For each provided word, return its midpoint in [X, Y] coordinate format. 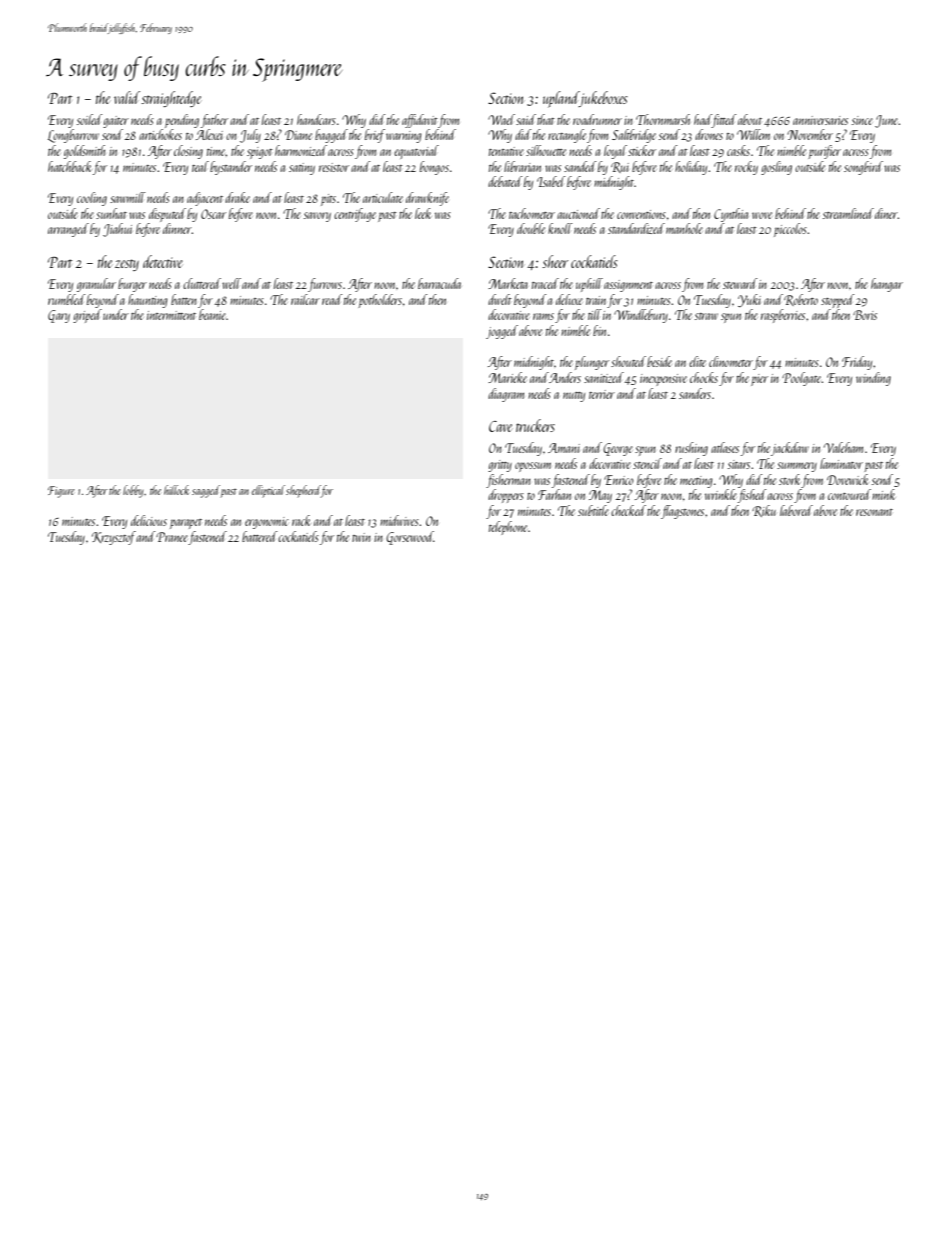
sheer [555, 261]
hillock [176, 490]
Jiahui [117, 230]
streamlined [848, 213]
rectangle [567, 136]
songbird [863, 168]
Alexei [209, 134]
